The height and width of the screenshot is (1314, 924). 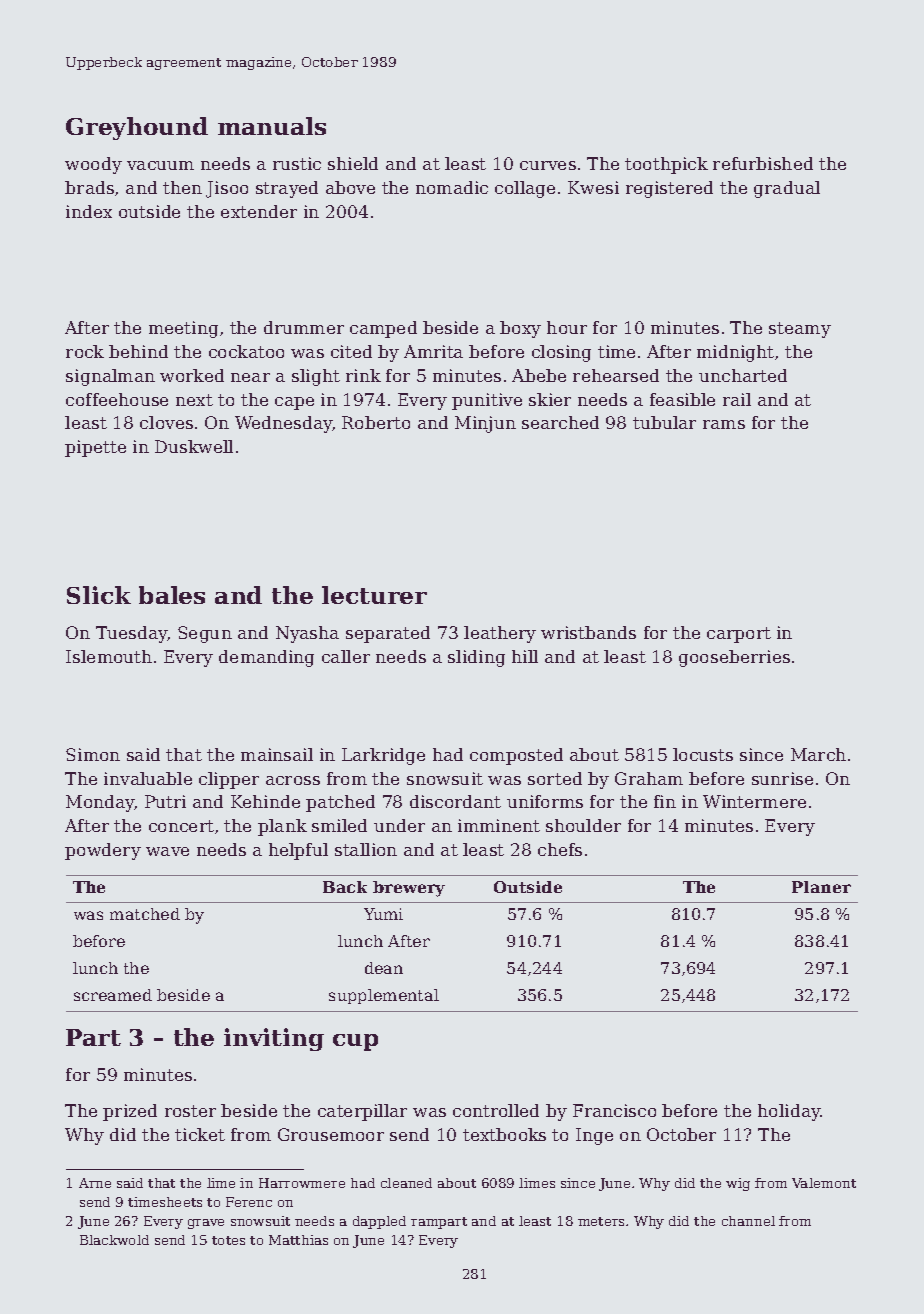 What do you see at coordinates (800, 330) in the screenshot?
I see `steamy` at bounding box center [800, 330].
